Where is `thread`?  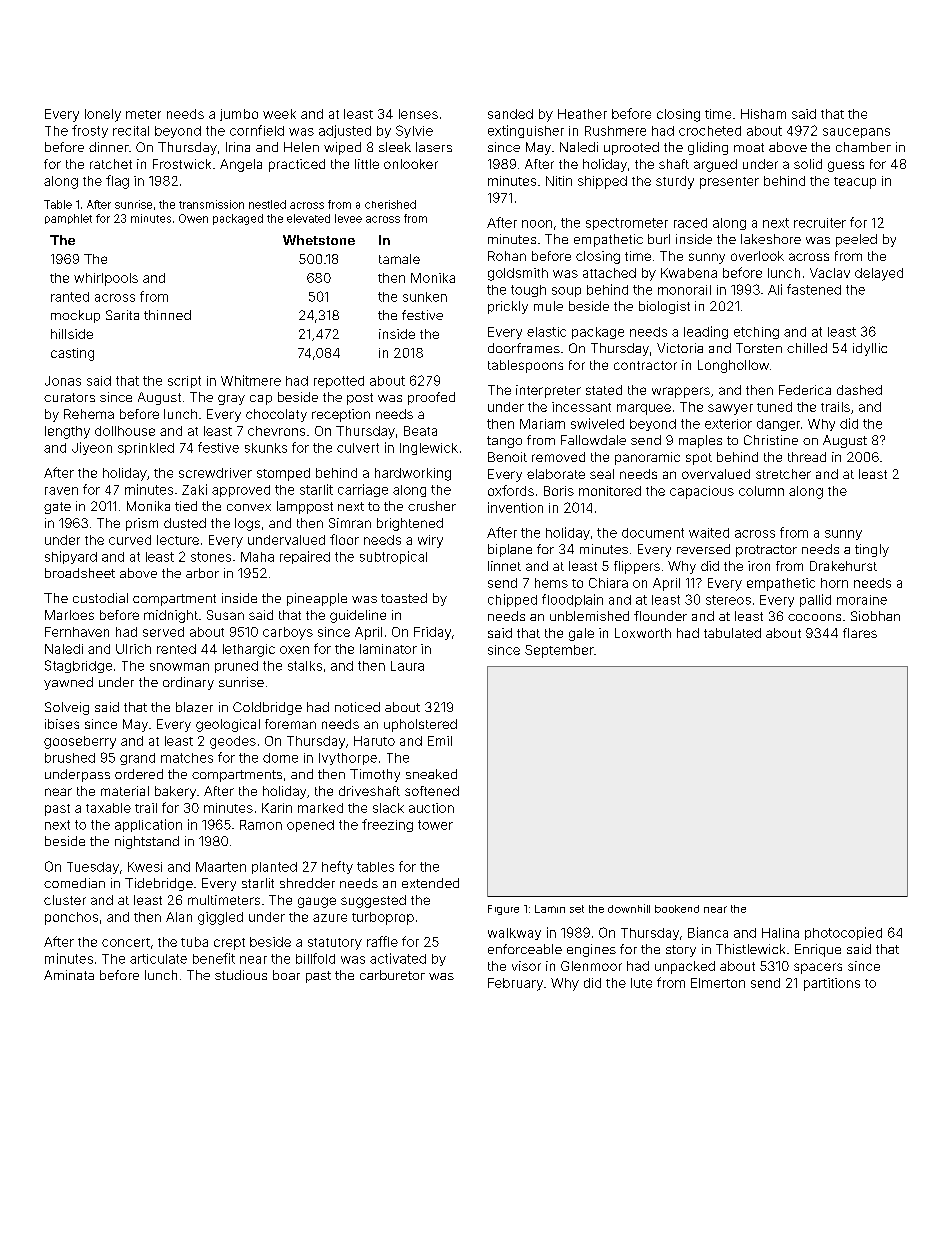 thread is located at coordinates (807, 457).
